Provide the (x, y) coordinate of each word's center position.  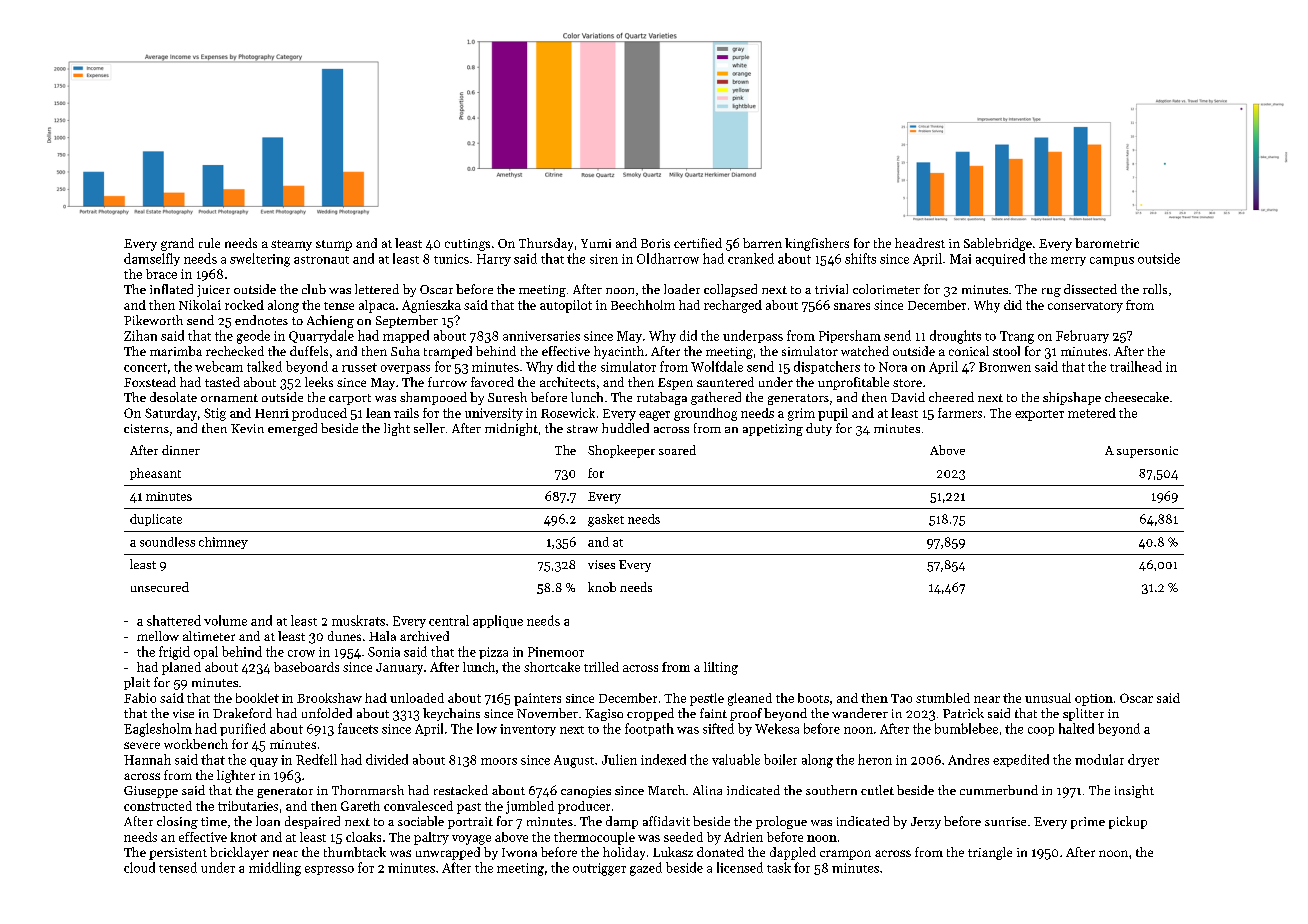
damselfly (152, 259)
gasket (606, 520)
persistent (178, 854)
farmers (960, 413)
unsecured (160, 587)
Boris (655, 243)
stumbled (943, 698)
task (779, 867)
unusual (1048, 698)
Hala (382, 636)
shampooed (433, 398)
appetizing (773, 430)
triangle (990, 853)
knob (602, 587)
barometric (1107, 243)
